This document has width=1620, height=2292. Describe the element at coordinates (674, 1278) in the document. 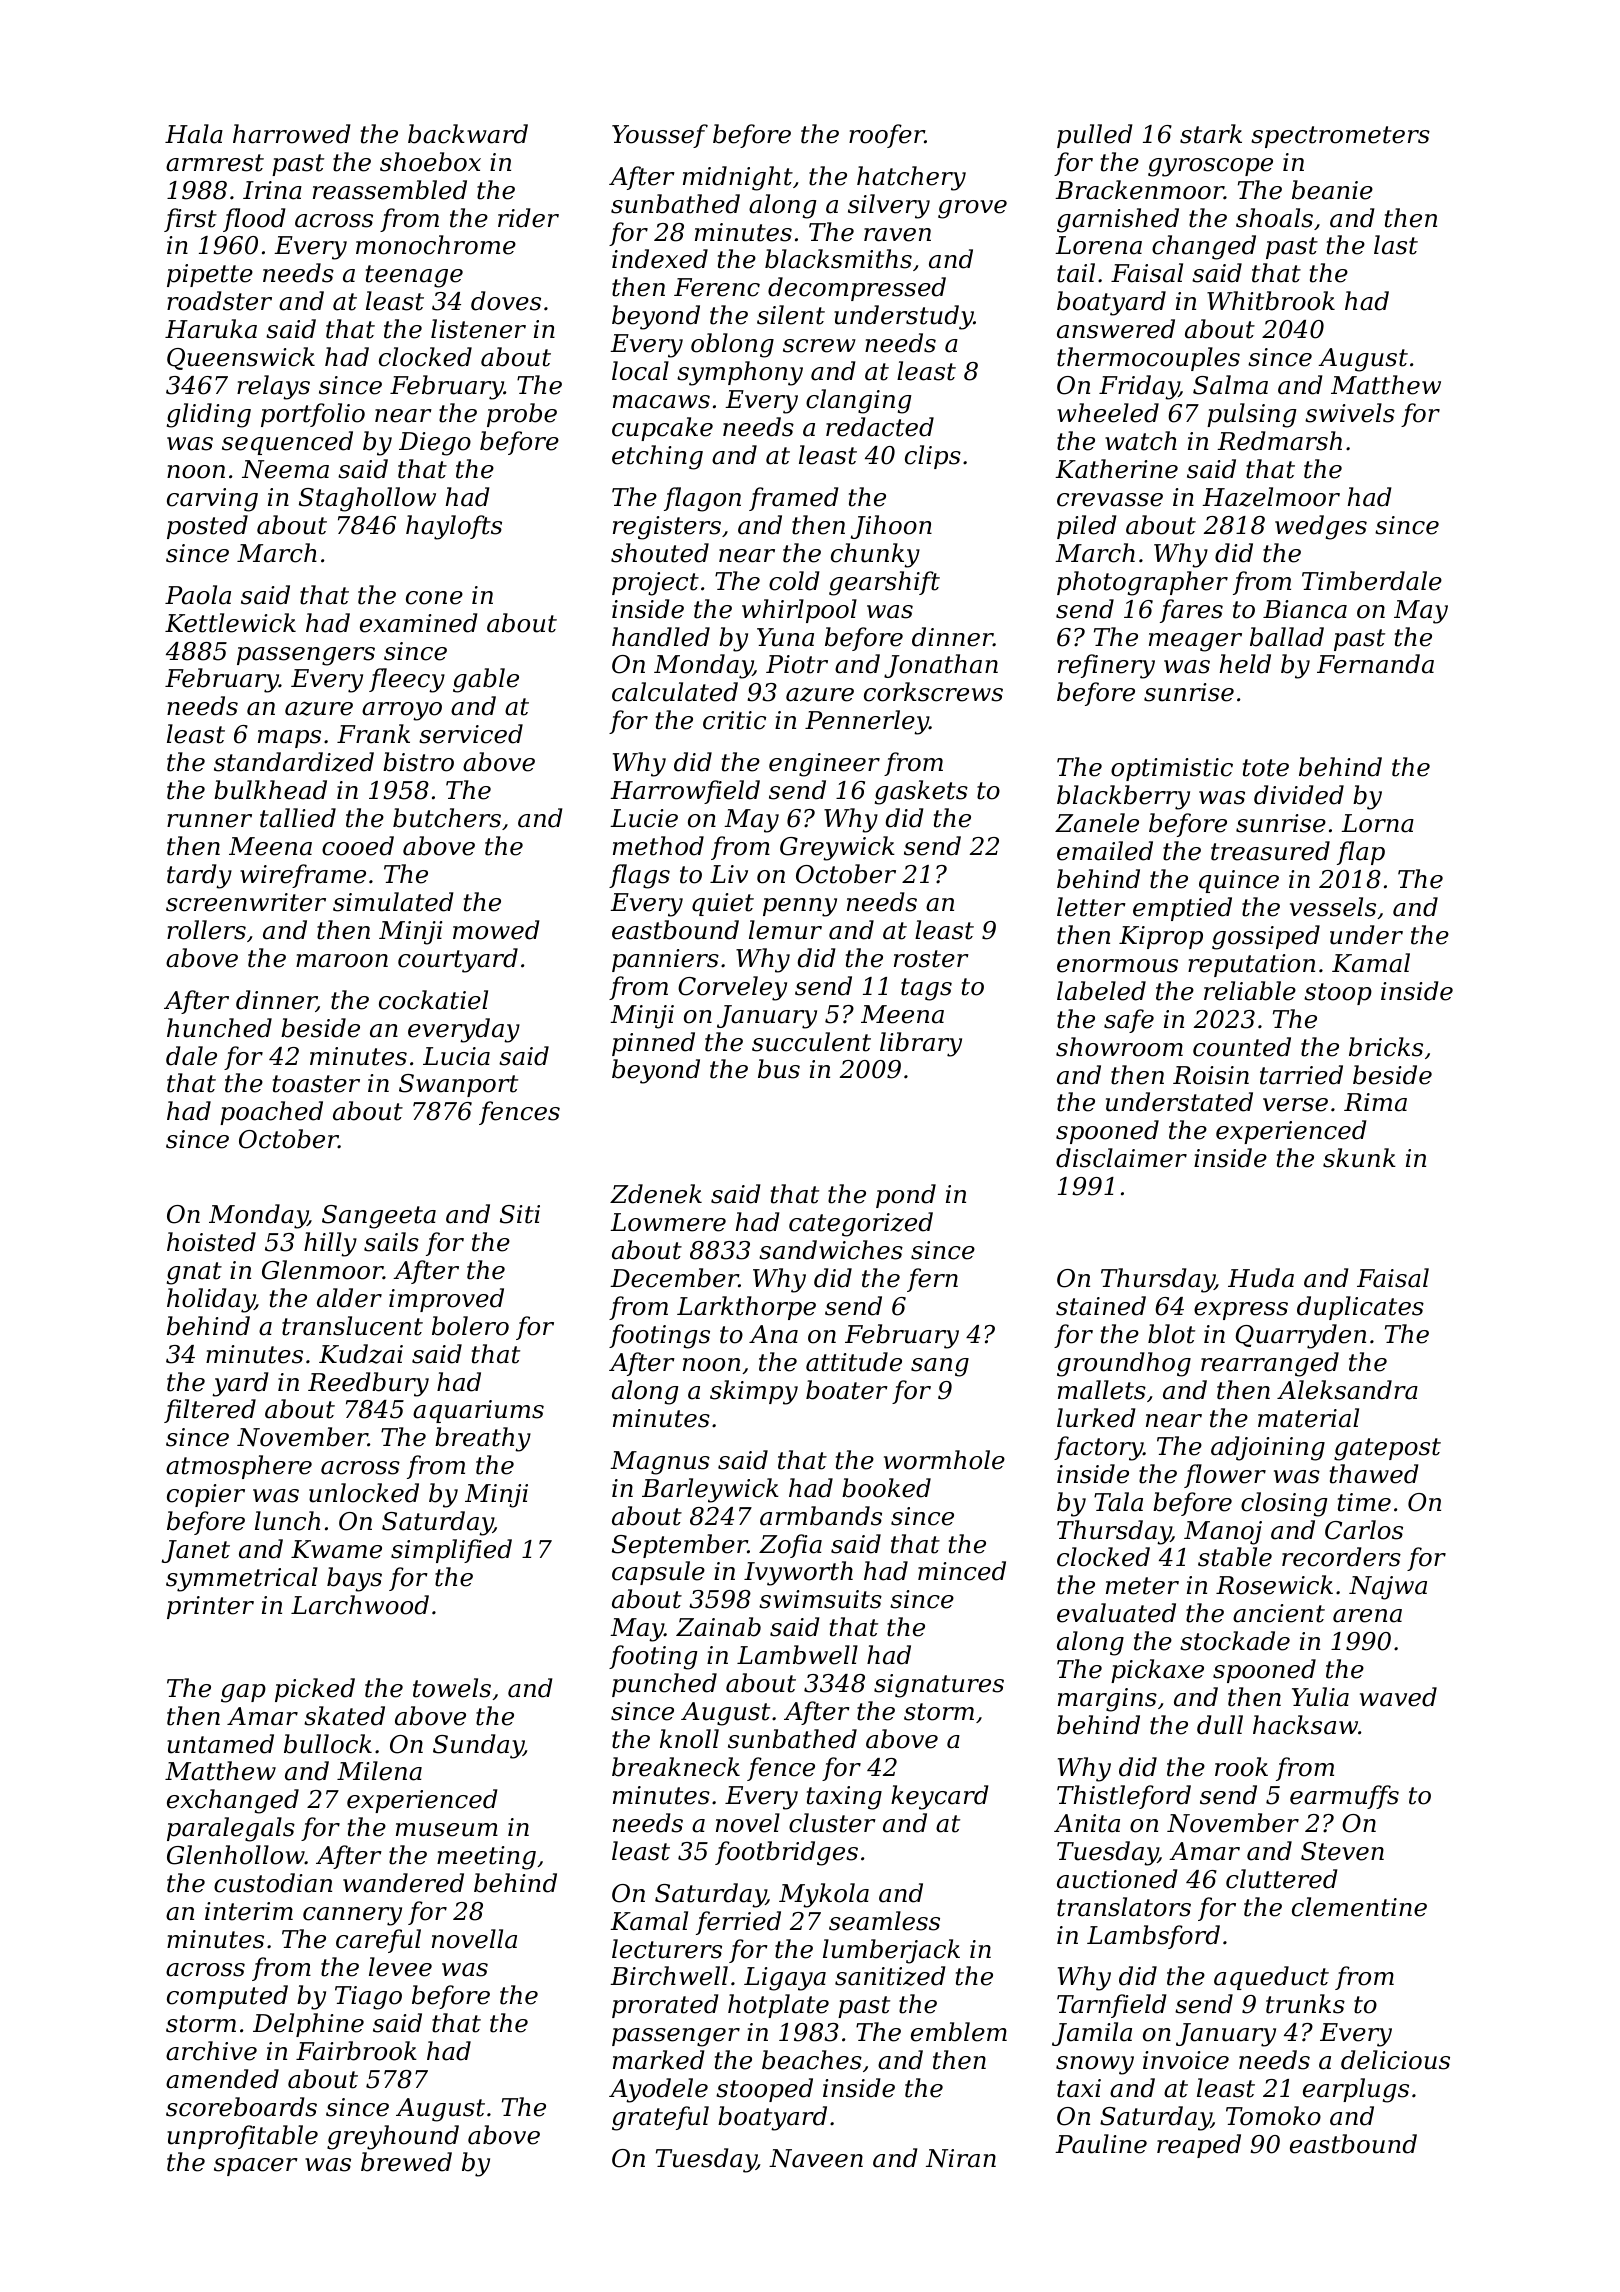

I see `December` at that location.
